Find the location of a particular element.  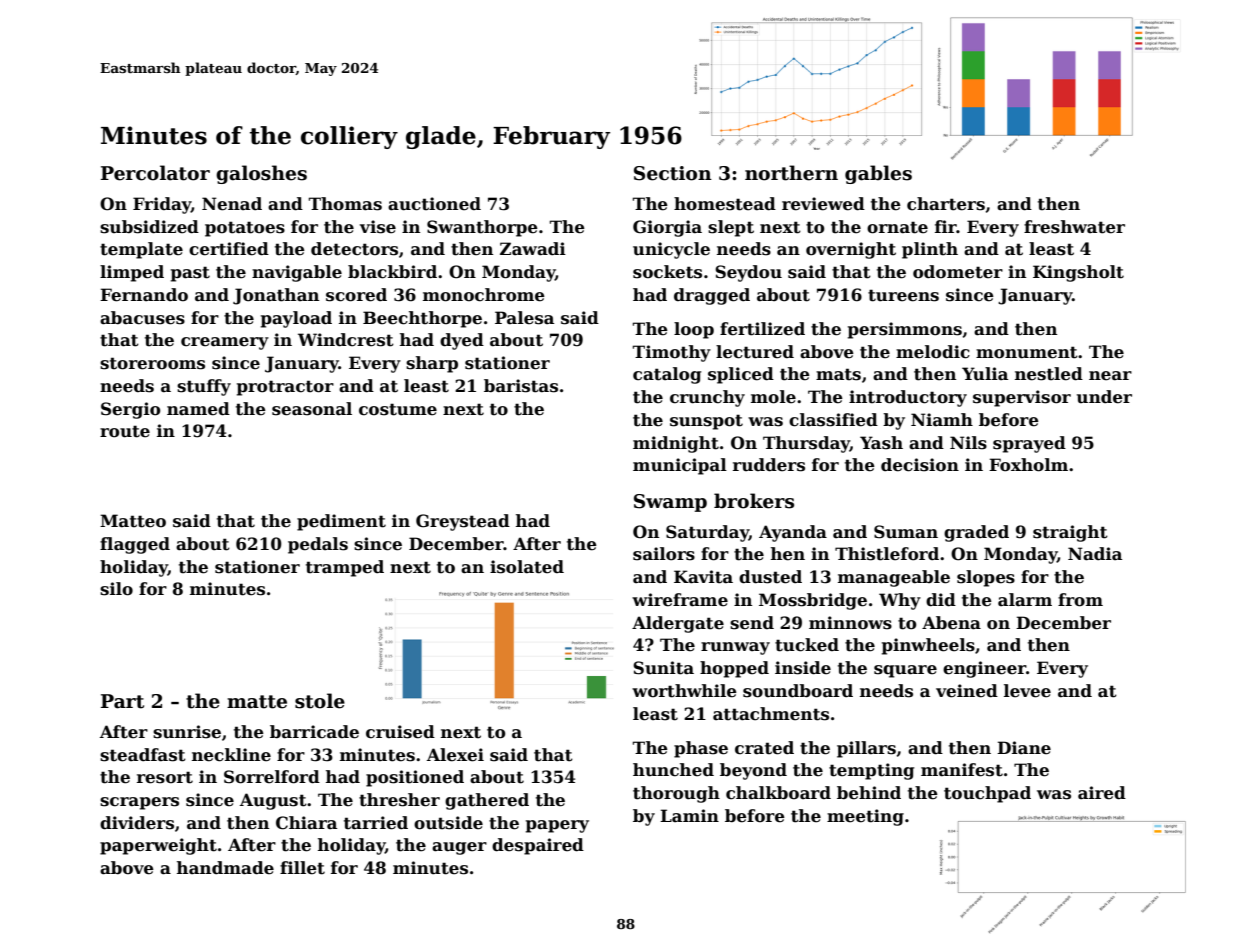

Greystead is located at coordinates (463, 522).
